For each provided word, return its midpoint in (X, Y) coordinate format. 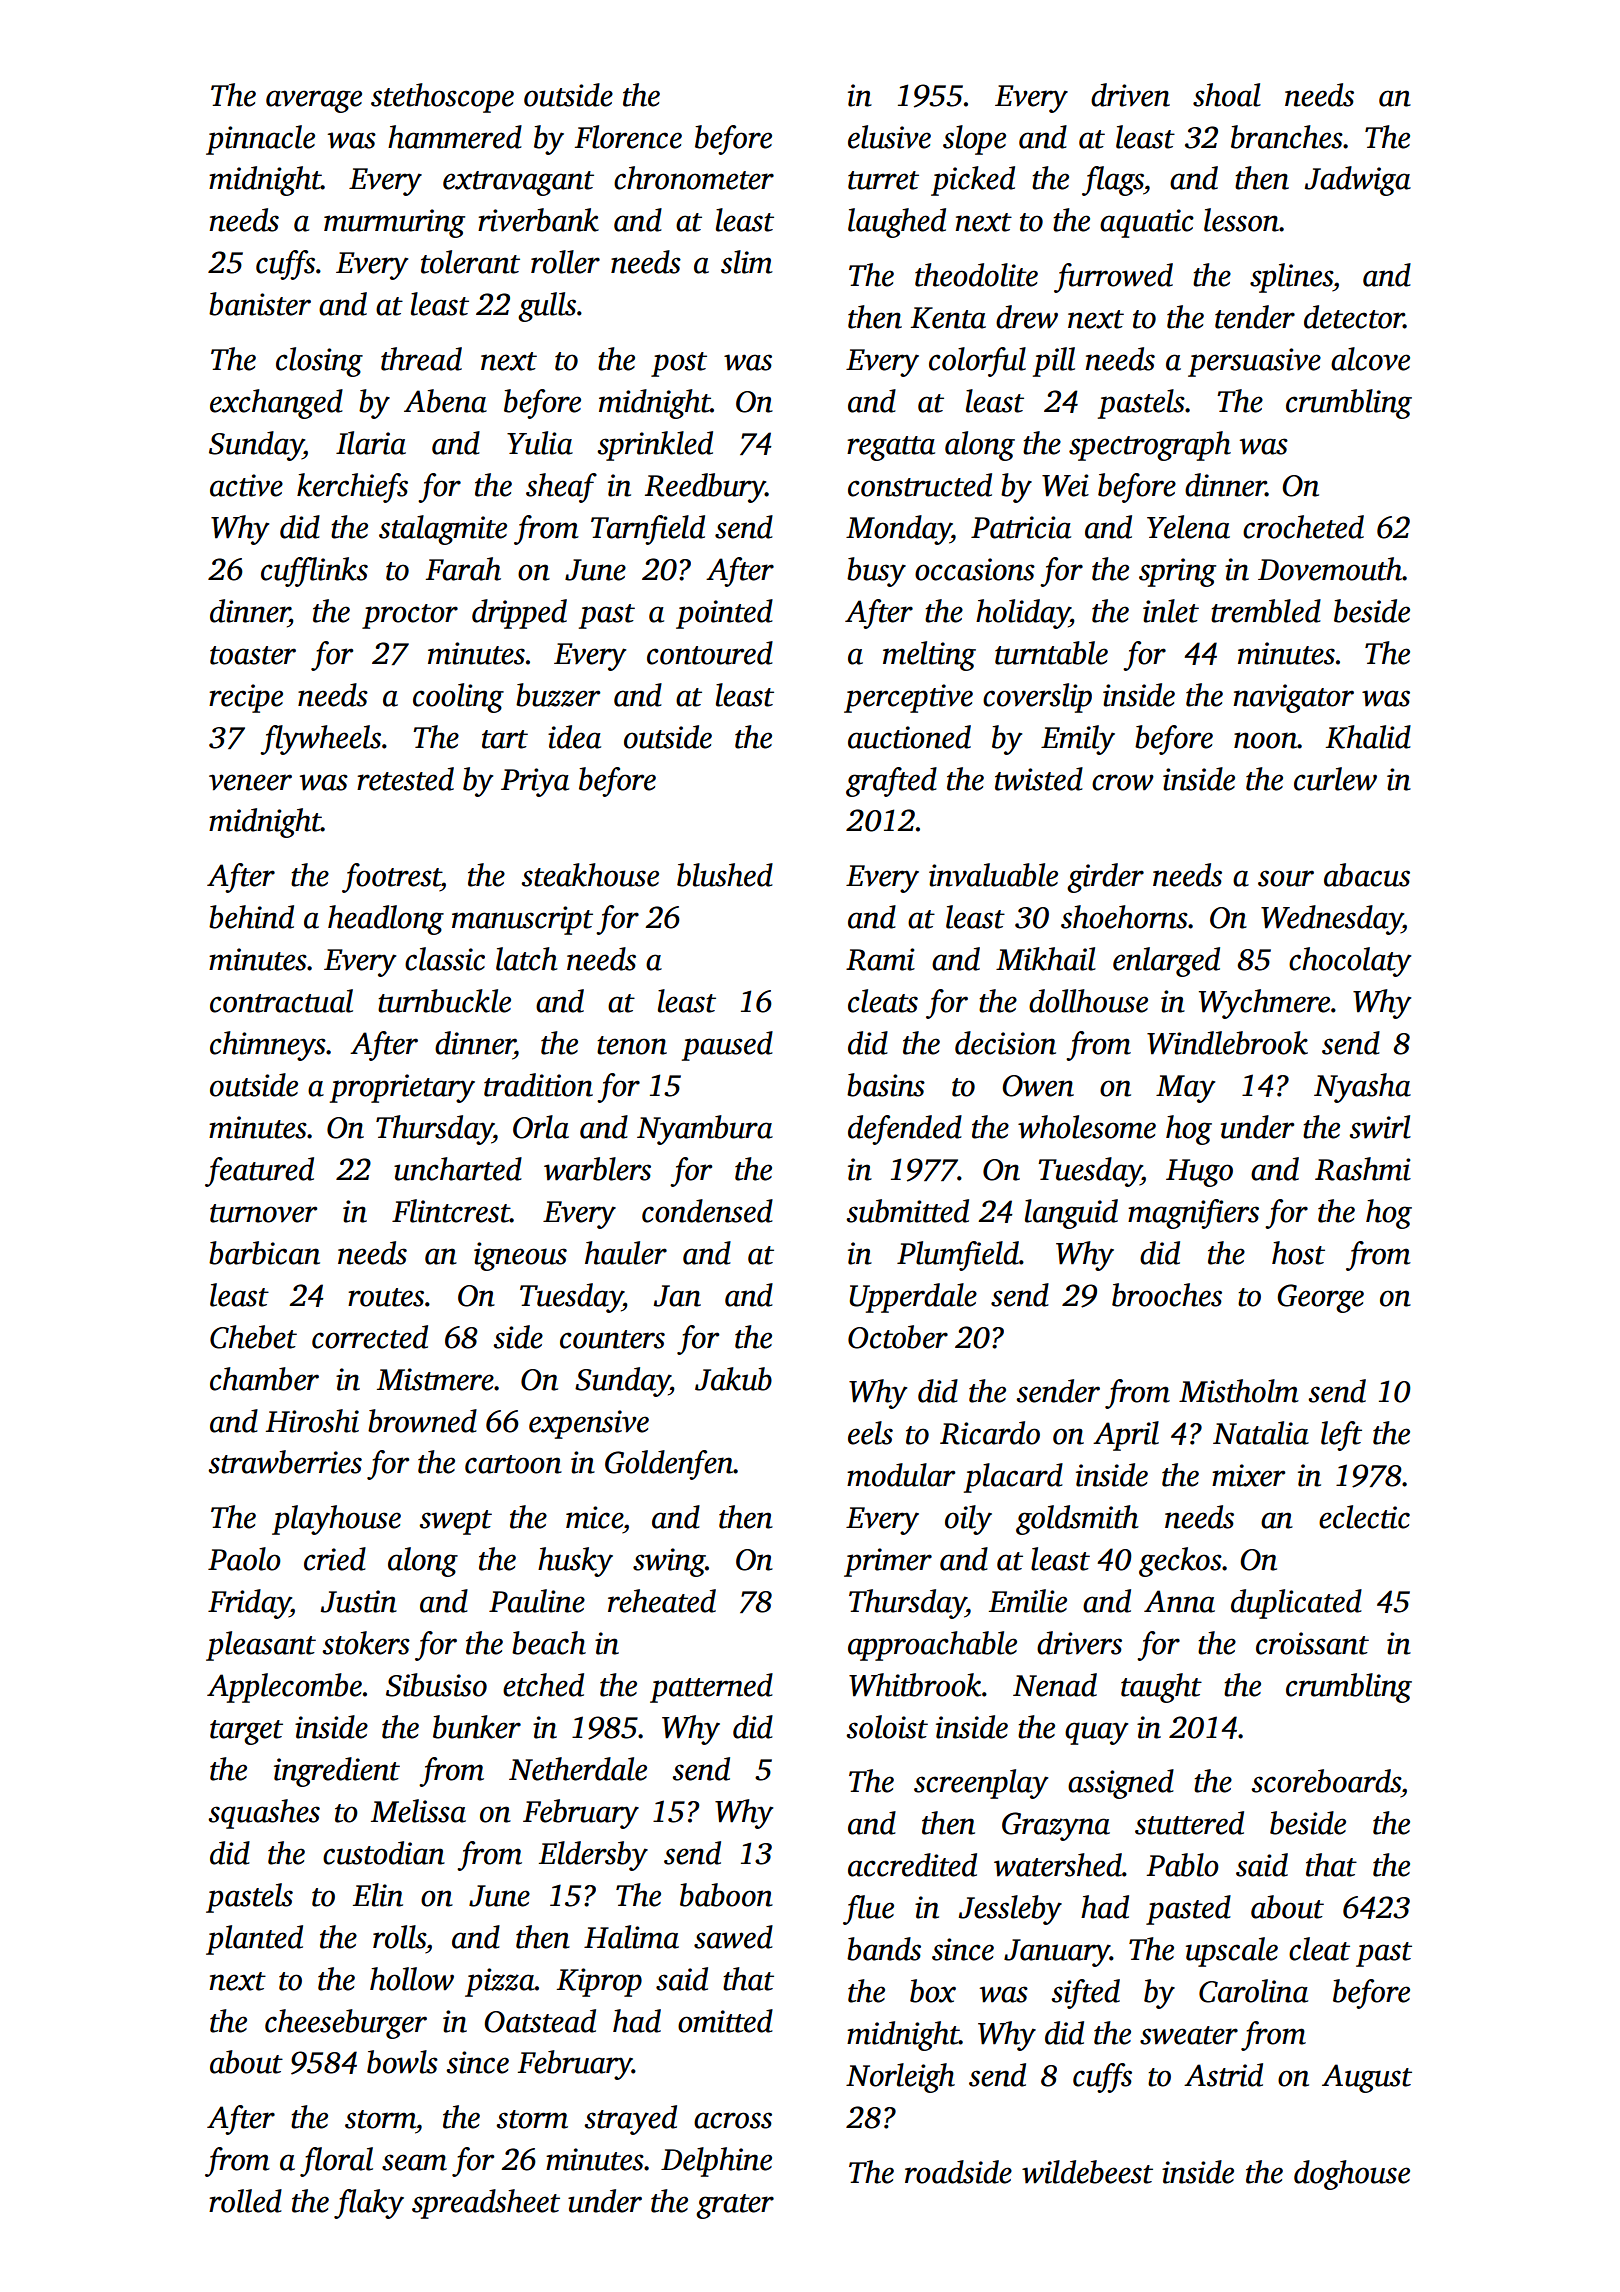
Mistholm (1239, 1391)
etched (543, 1685)
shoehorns (1124, 917)
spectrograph (1150, 446)
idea (574, 737)
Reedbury (705, 488)
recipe (246, 698)
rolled (245, 2201)
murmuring (394, 223)
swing (669, 1562)
